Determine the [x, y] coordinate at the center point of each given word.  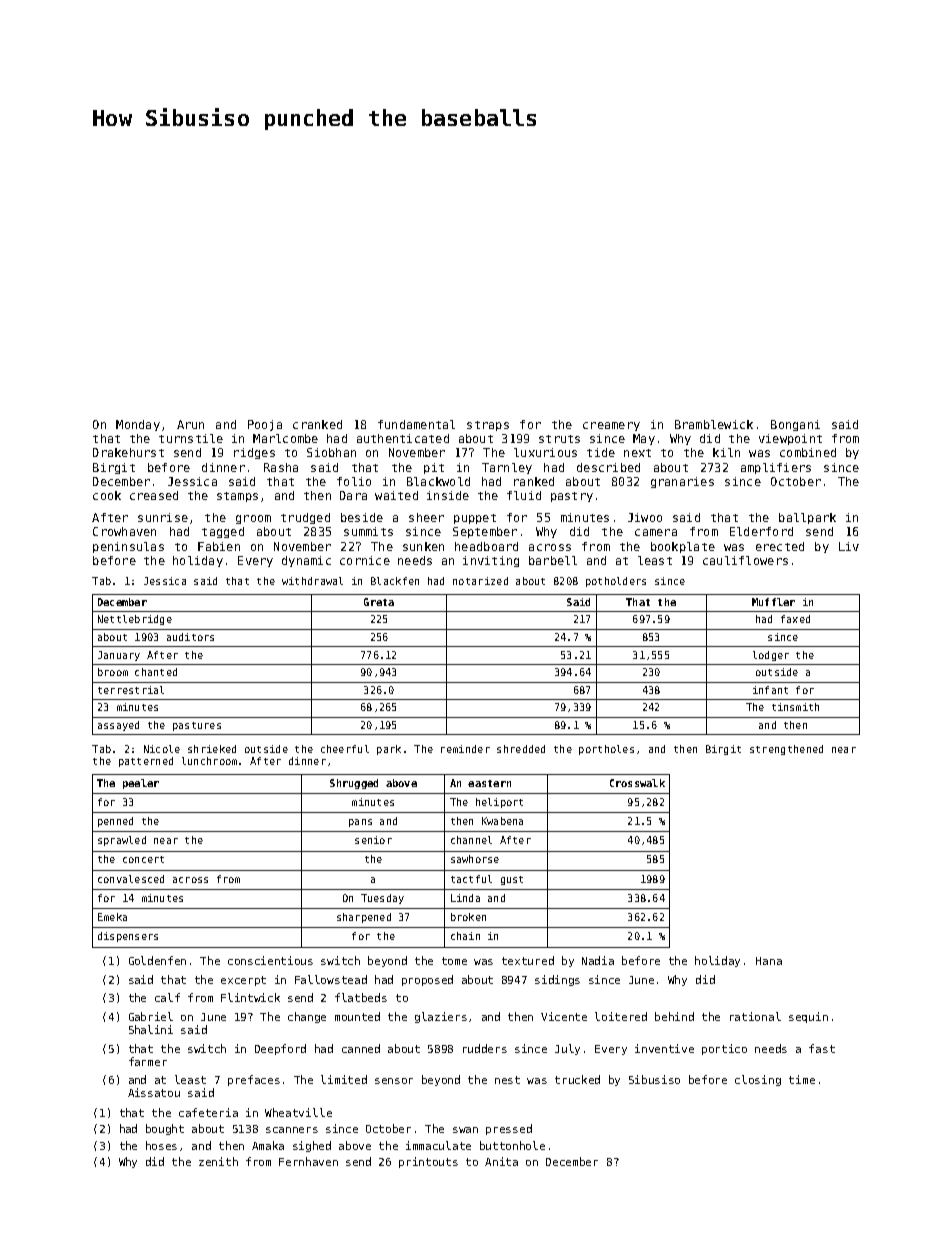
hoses [161, 1145]
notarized [480, 581]
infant [770, 690]
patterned [146, 762]
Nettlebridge [135, 620]
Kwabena [502, 821]
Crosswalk [637, 783]
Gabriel [151, 1016]
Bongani [795, 425]
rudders [485, 1048]
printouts [428, 1162]
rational [755, 1016]
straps [488, 426]
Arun [190, 424]
